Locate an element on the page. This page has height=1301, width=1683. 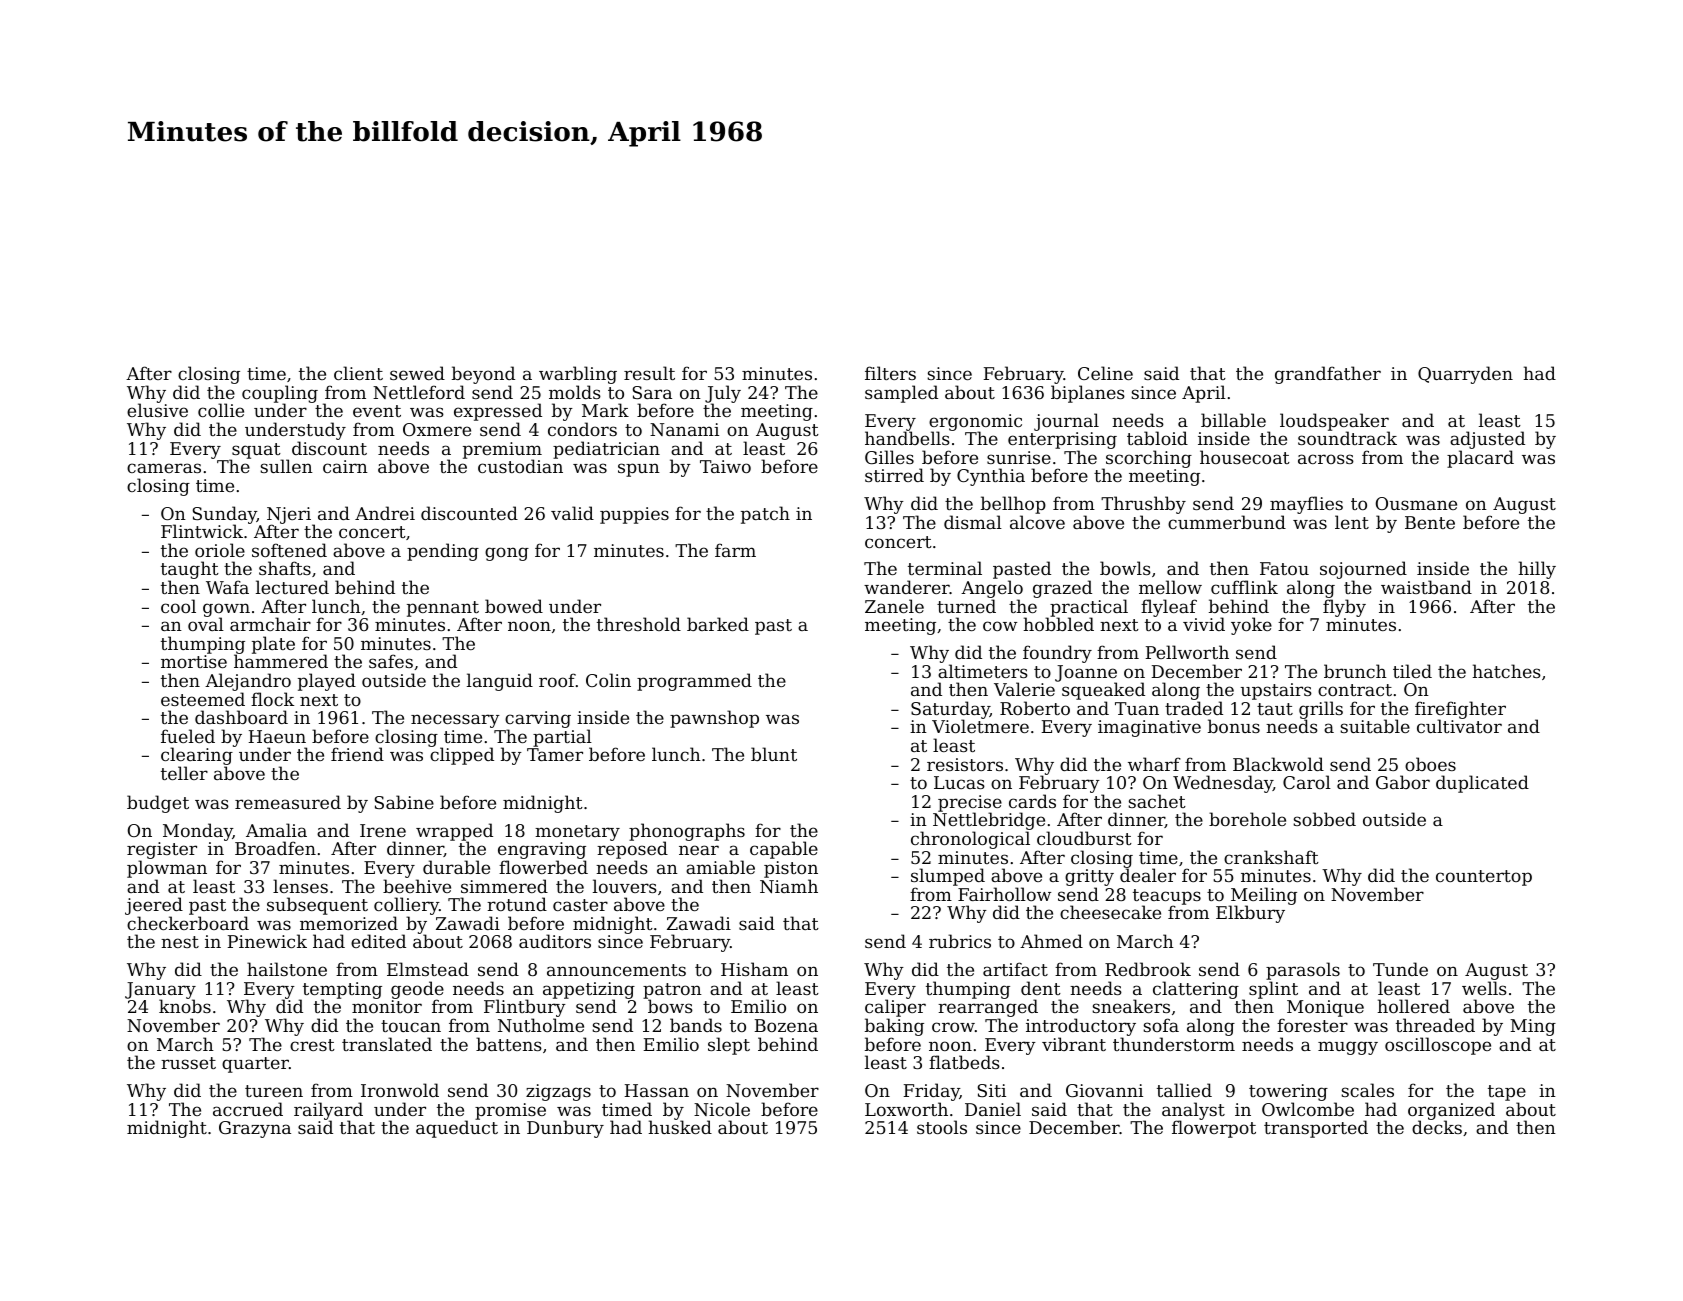
cool is located at coordinates (178, 606).
